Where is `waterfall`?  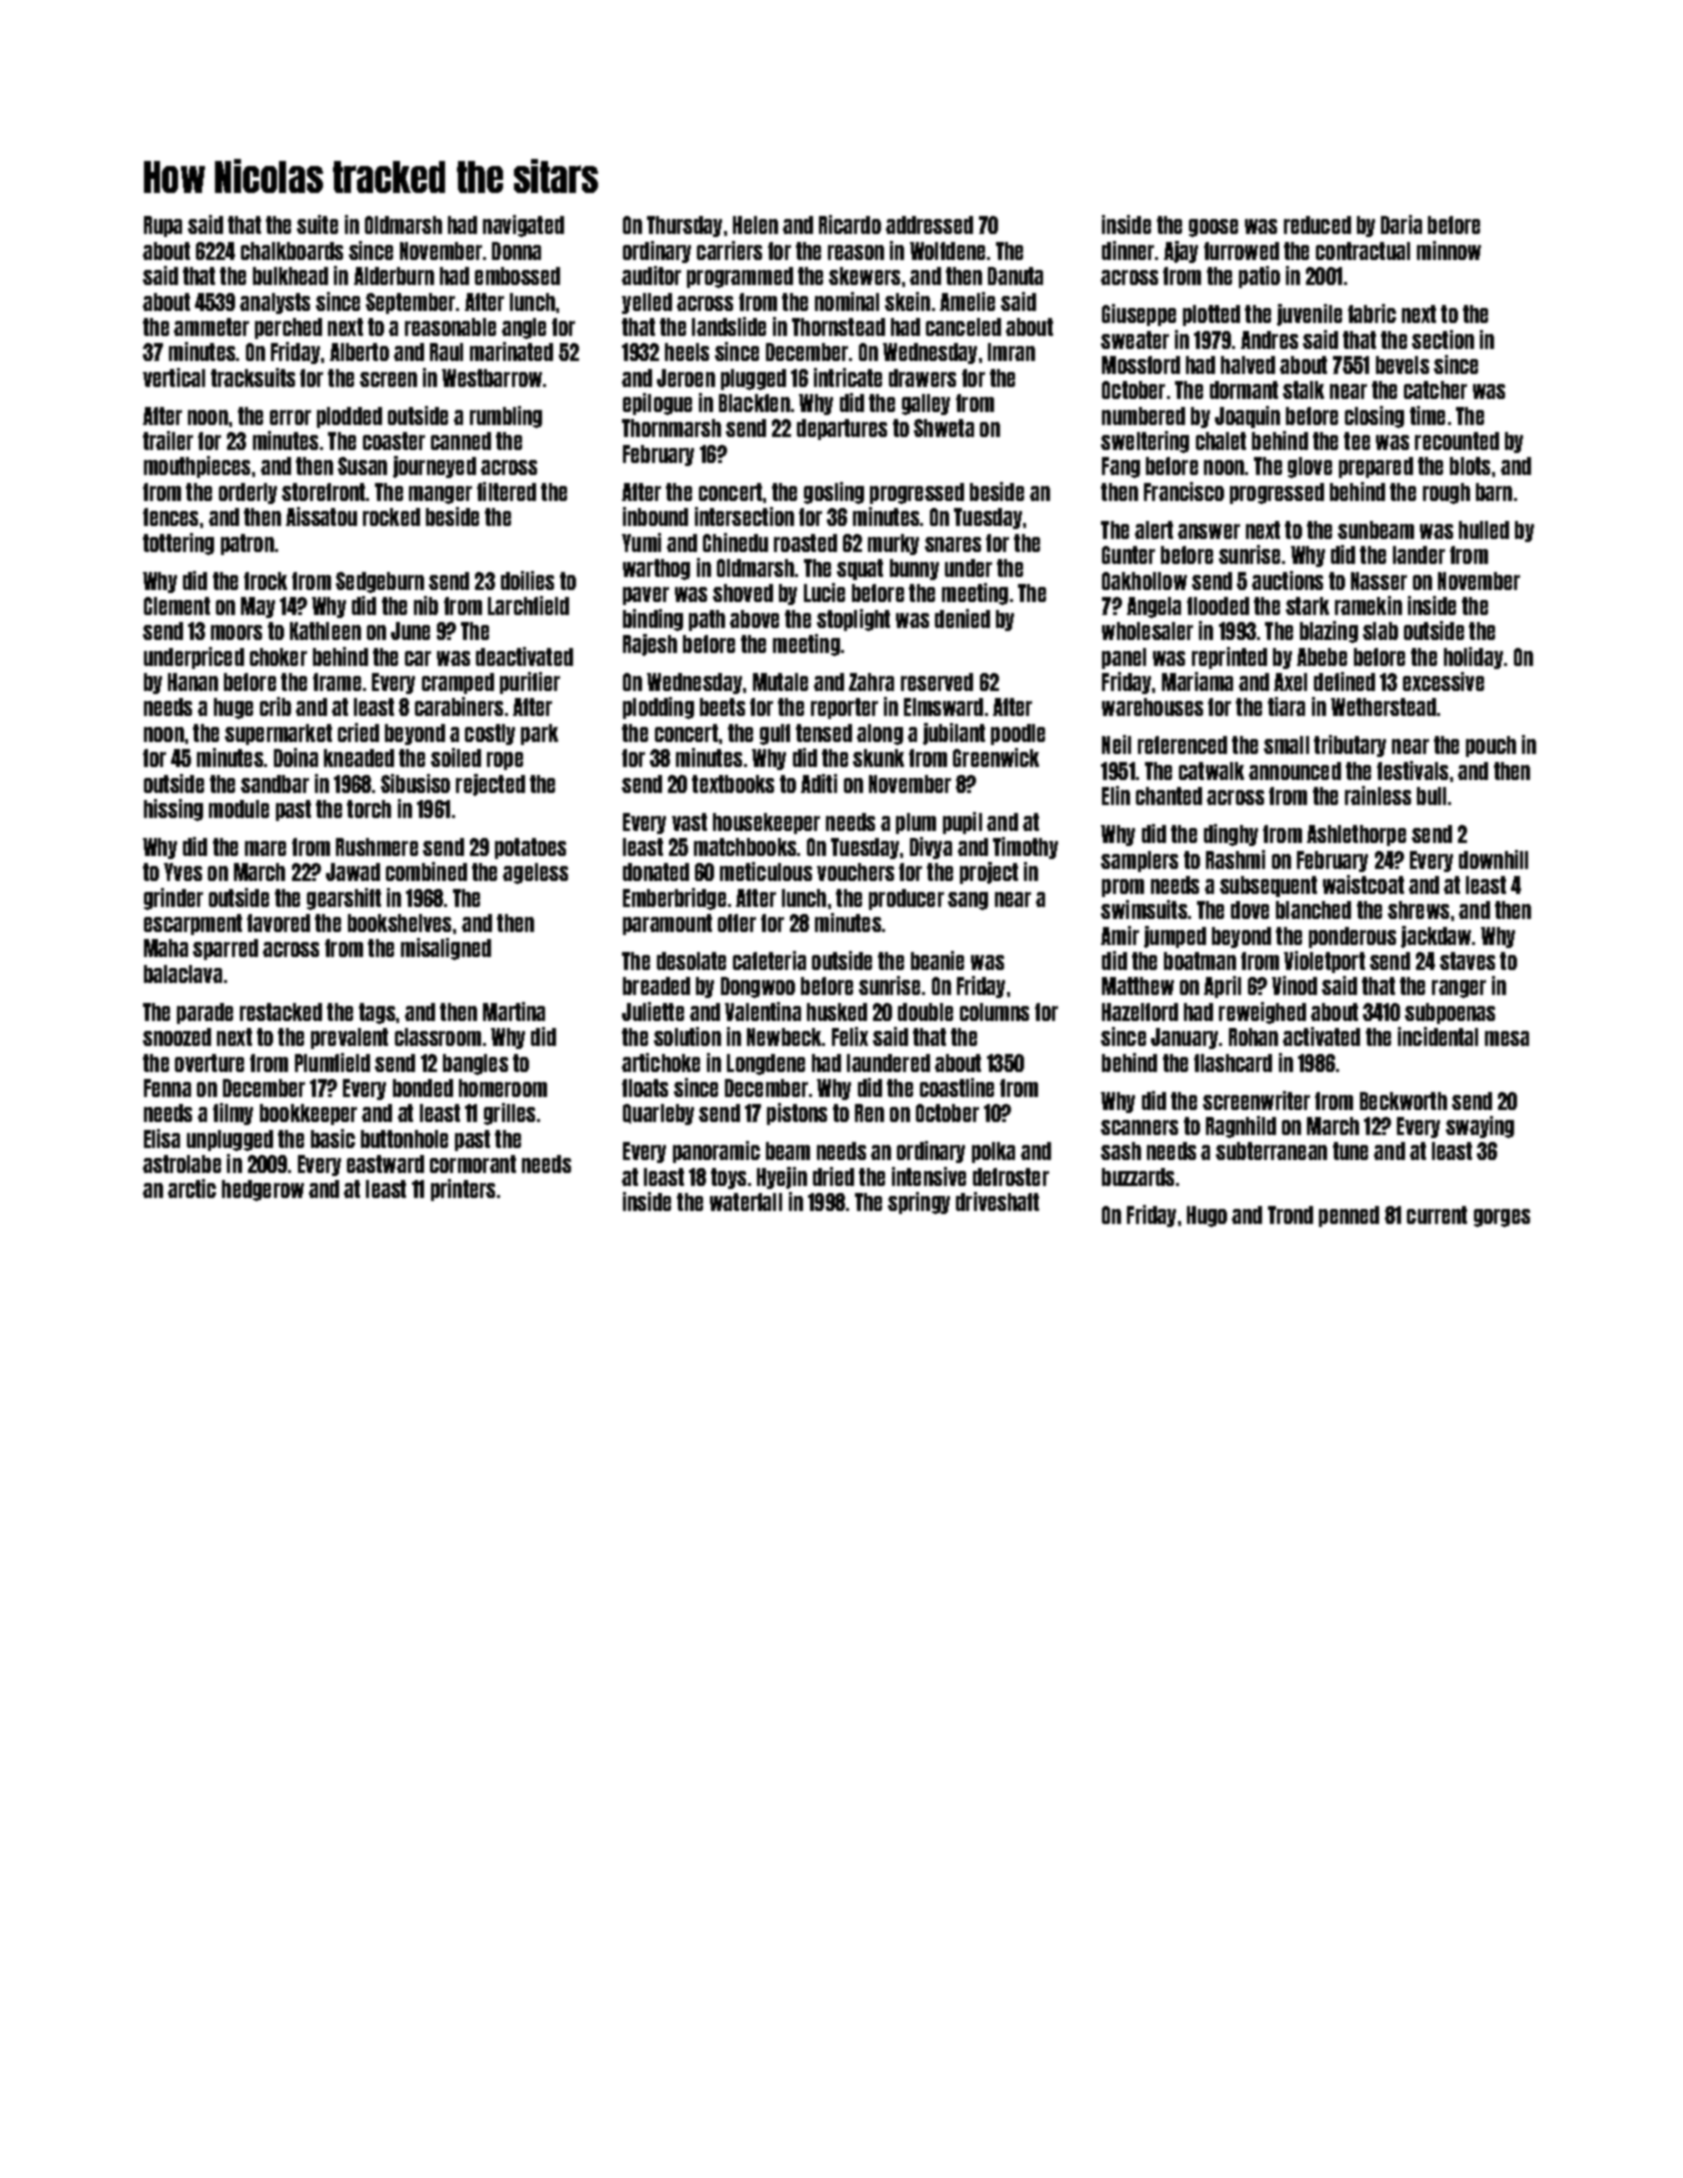 waterfall is located at coordinates (746, 1202).
